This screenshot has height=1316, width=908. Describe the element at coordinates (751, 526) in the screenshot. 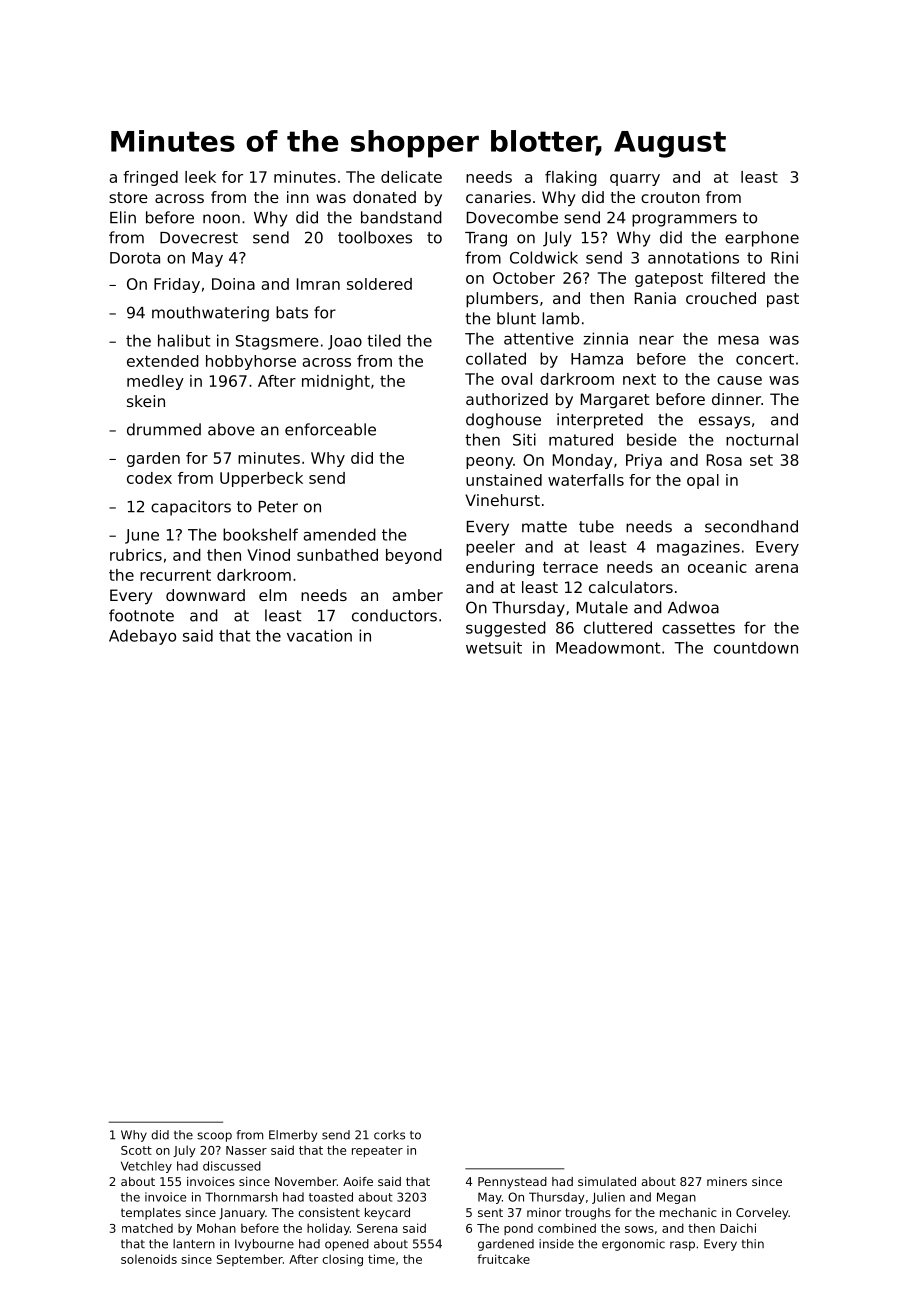

I see `secondhand` at that location.
